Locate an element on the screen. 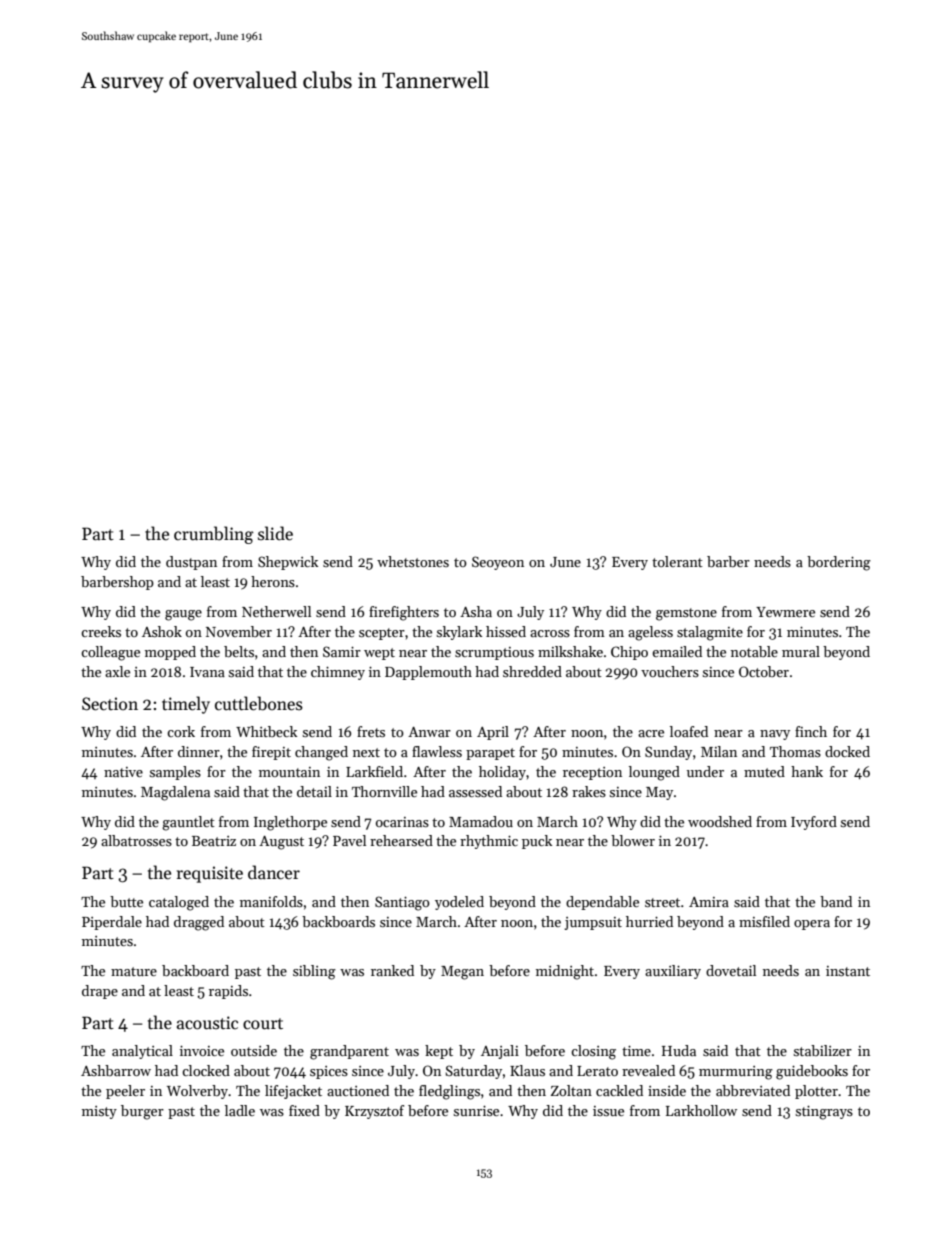  analytical is located at coordinates (142, 1052).
